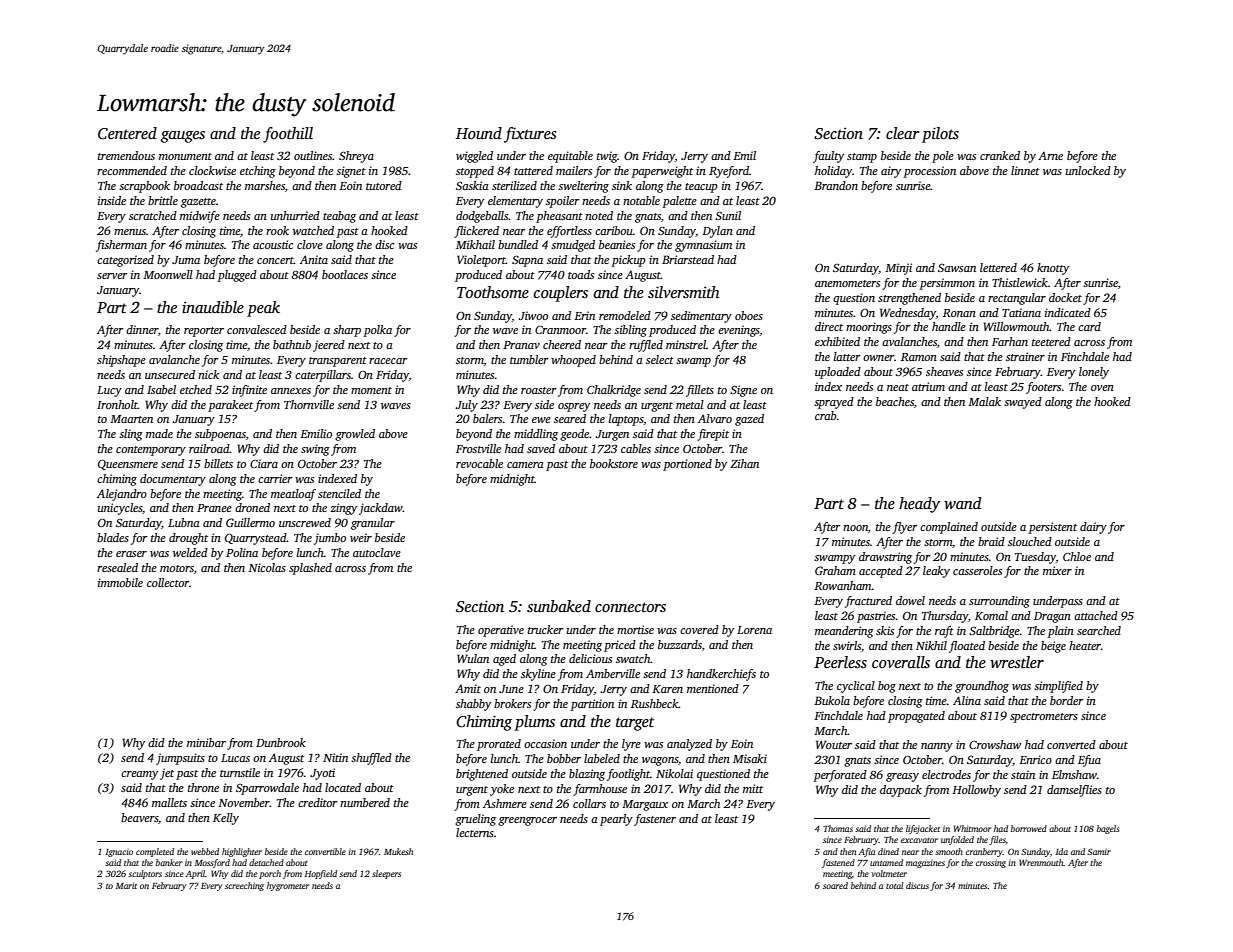 Image resolution: width=1233 pixels, height=952 pixels. What do you see at coordinates (984, 401) in the document?
I see `Malak` at bounding box center [984, 401].
